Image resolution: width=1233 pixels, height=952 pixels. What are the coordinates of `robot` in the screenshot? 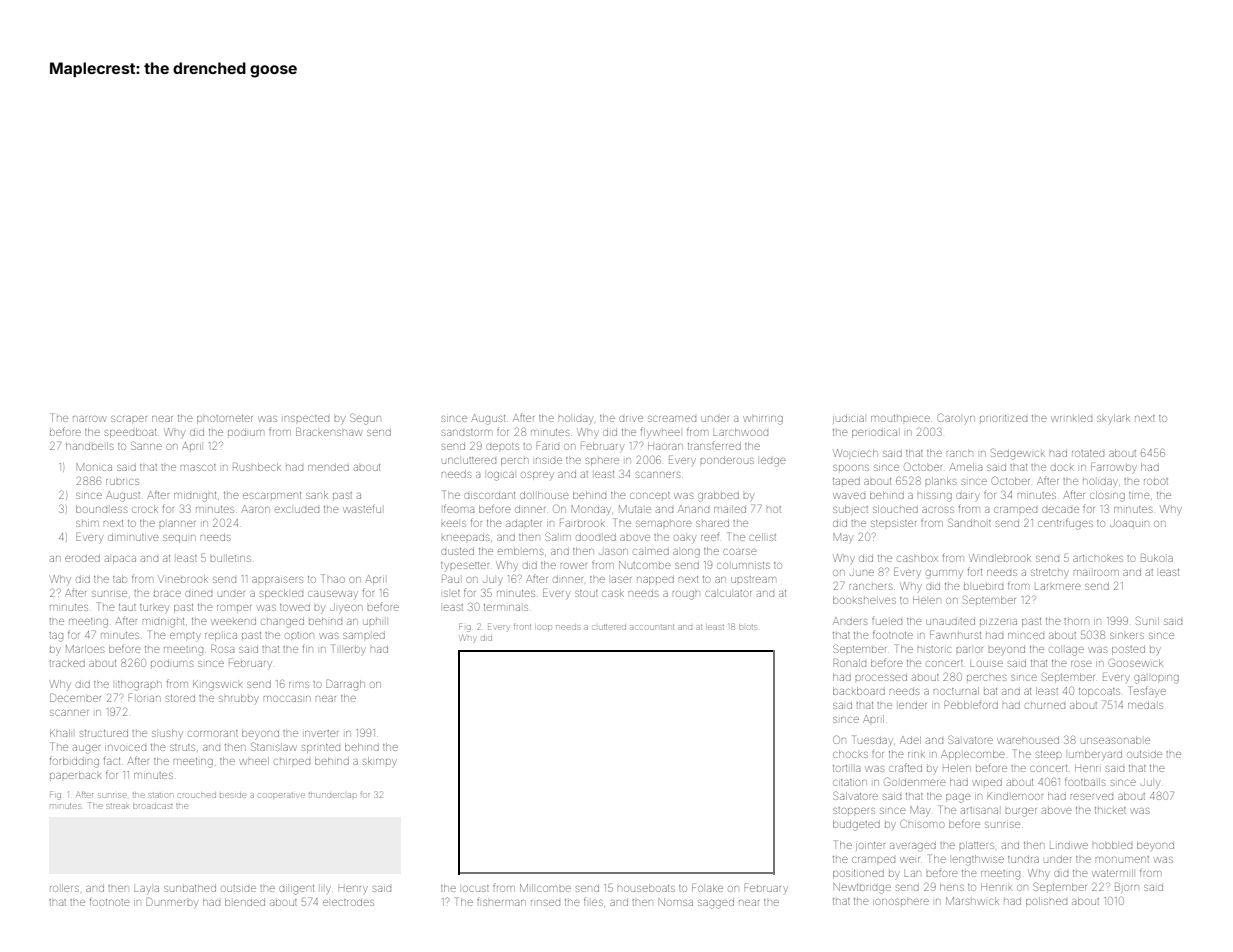 It's located at (1156, 481).
